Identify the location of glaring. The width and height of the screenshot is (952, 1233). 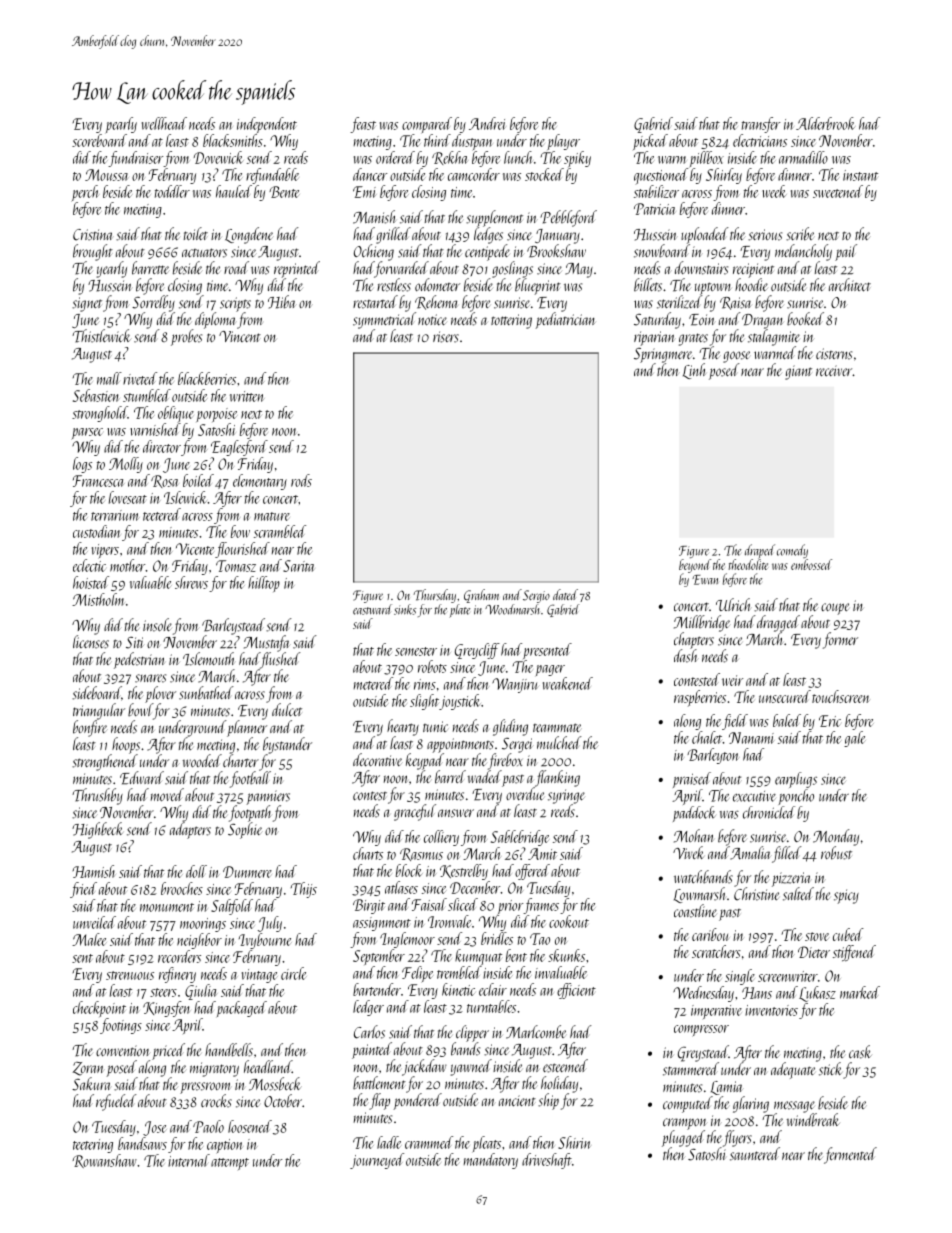
(751, 1104).
